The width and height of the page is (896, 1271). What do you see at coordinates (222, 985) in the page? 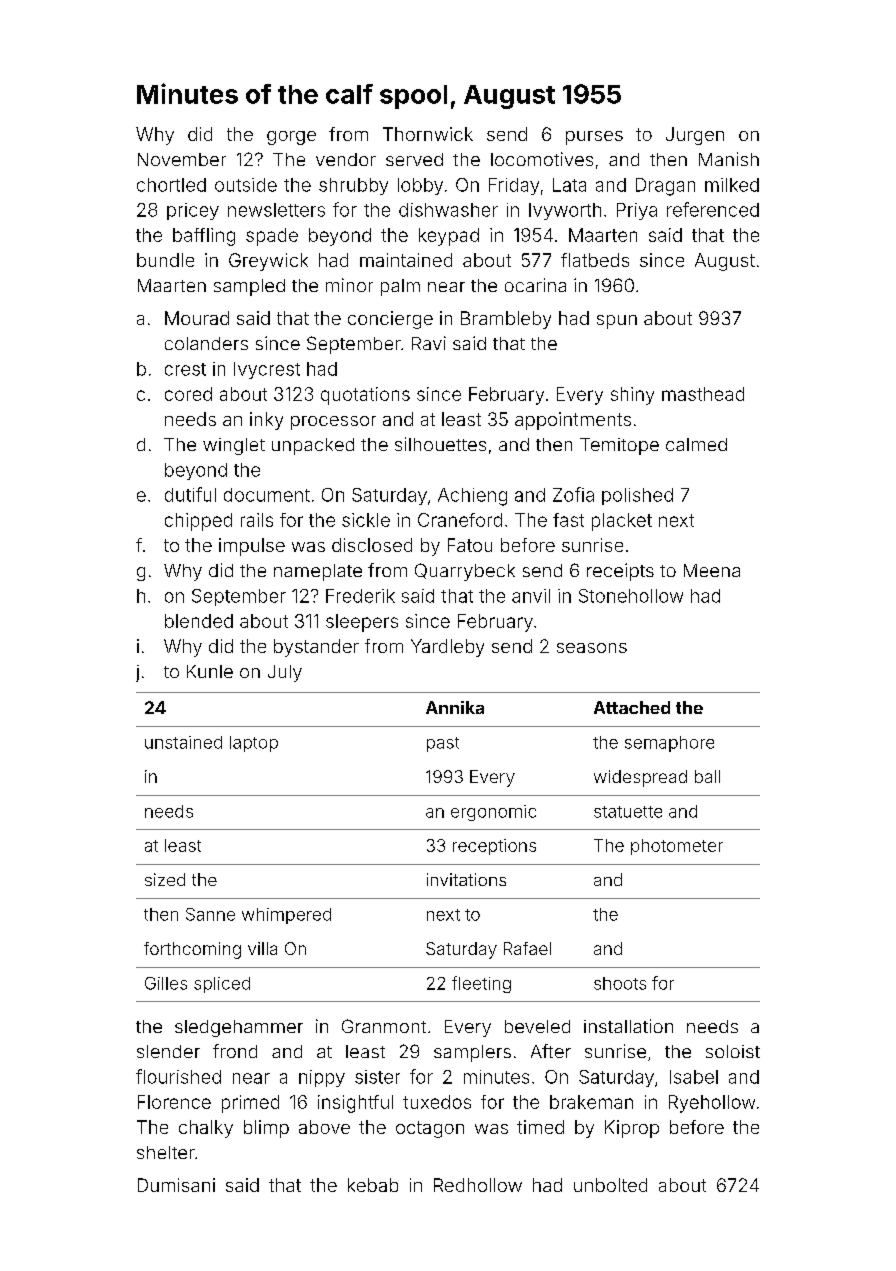
I see `spliced` at bounding box center [222, 985].
